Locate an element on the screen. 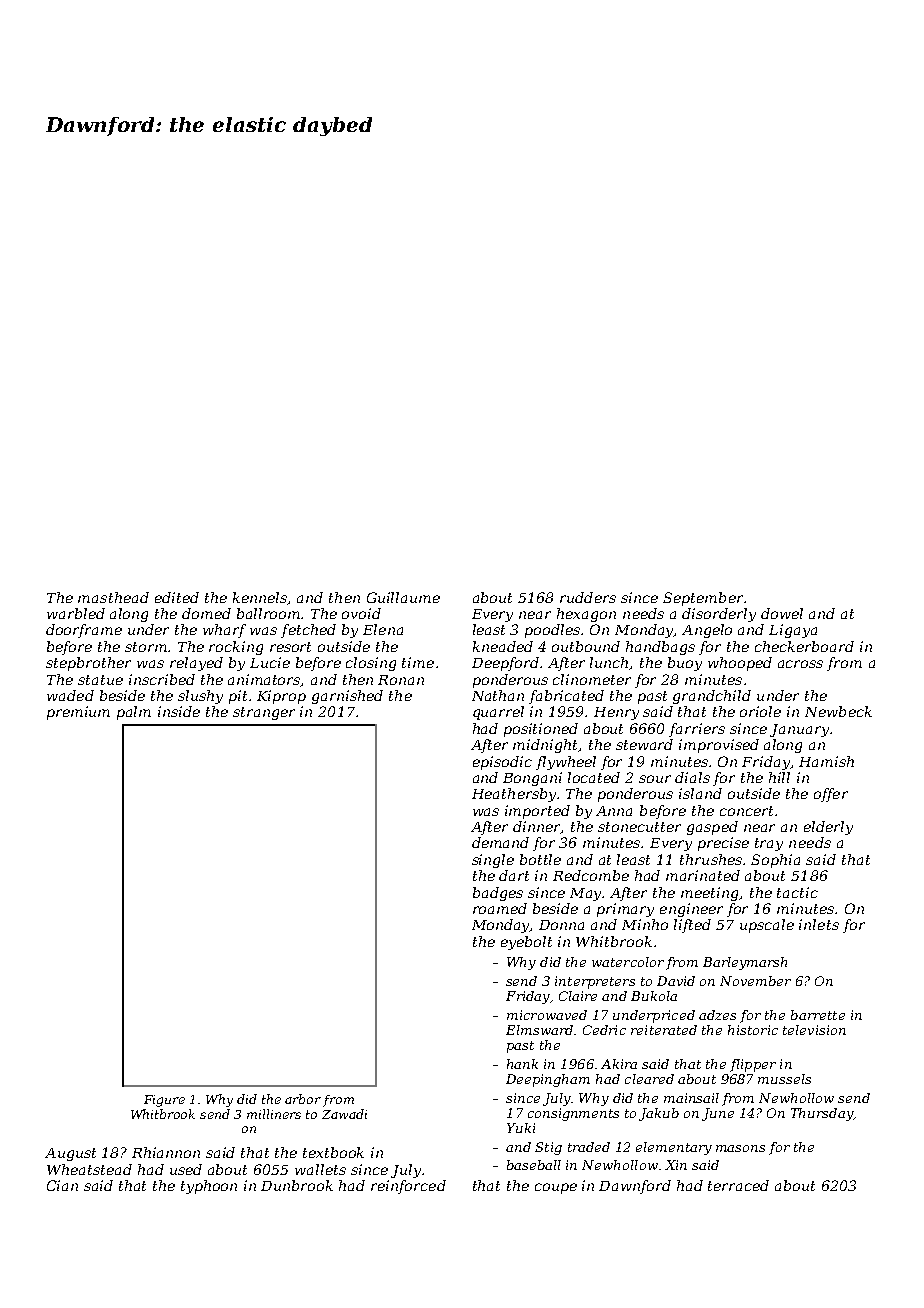 This screenshot has width=924, height=1308. demand is located at coordinates (500, 842).
